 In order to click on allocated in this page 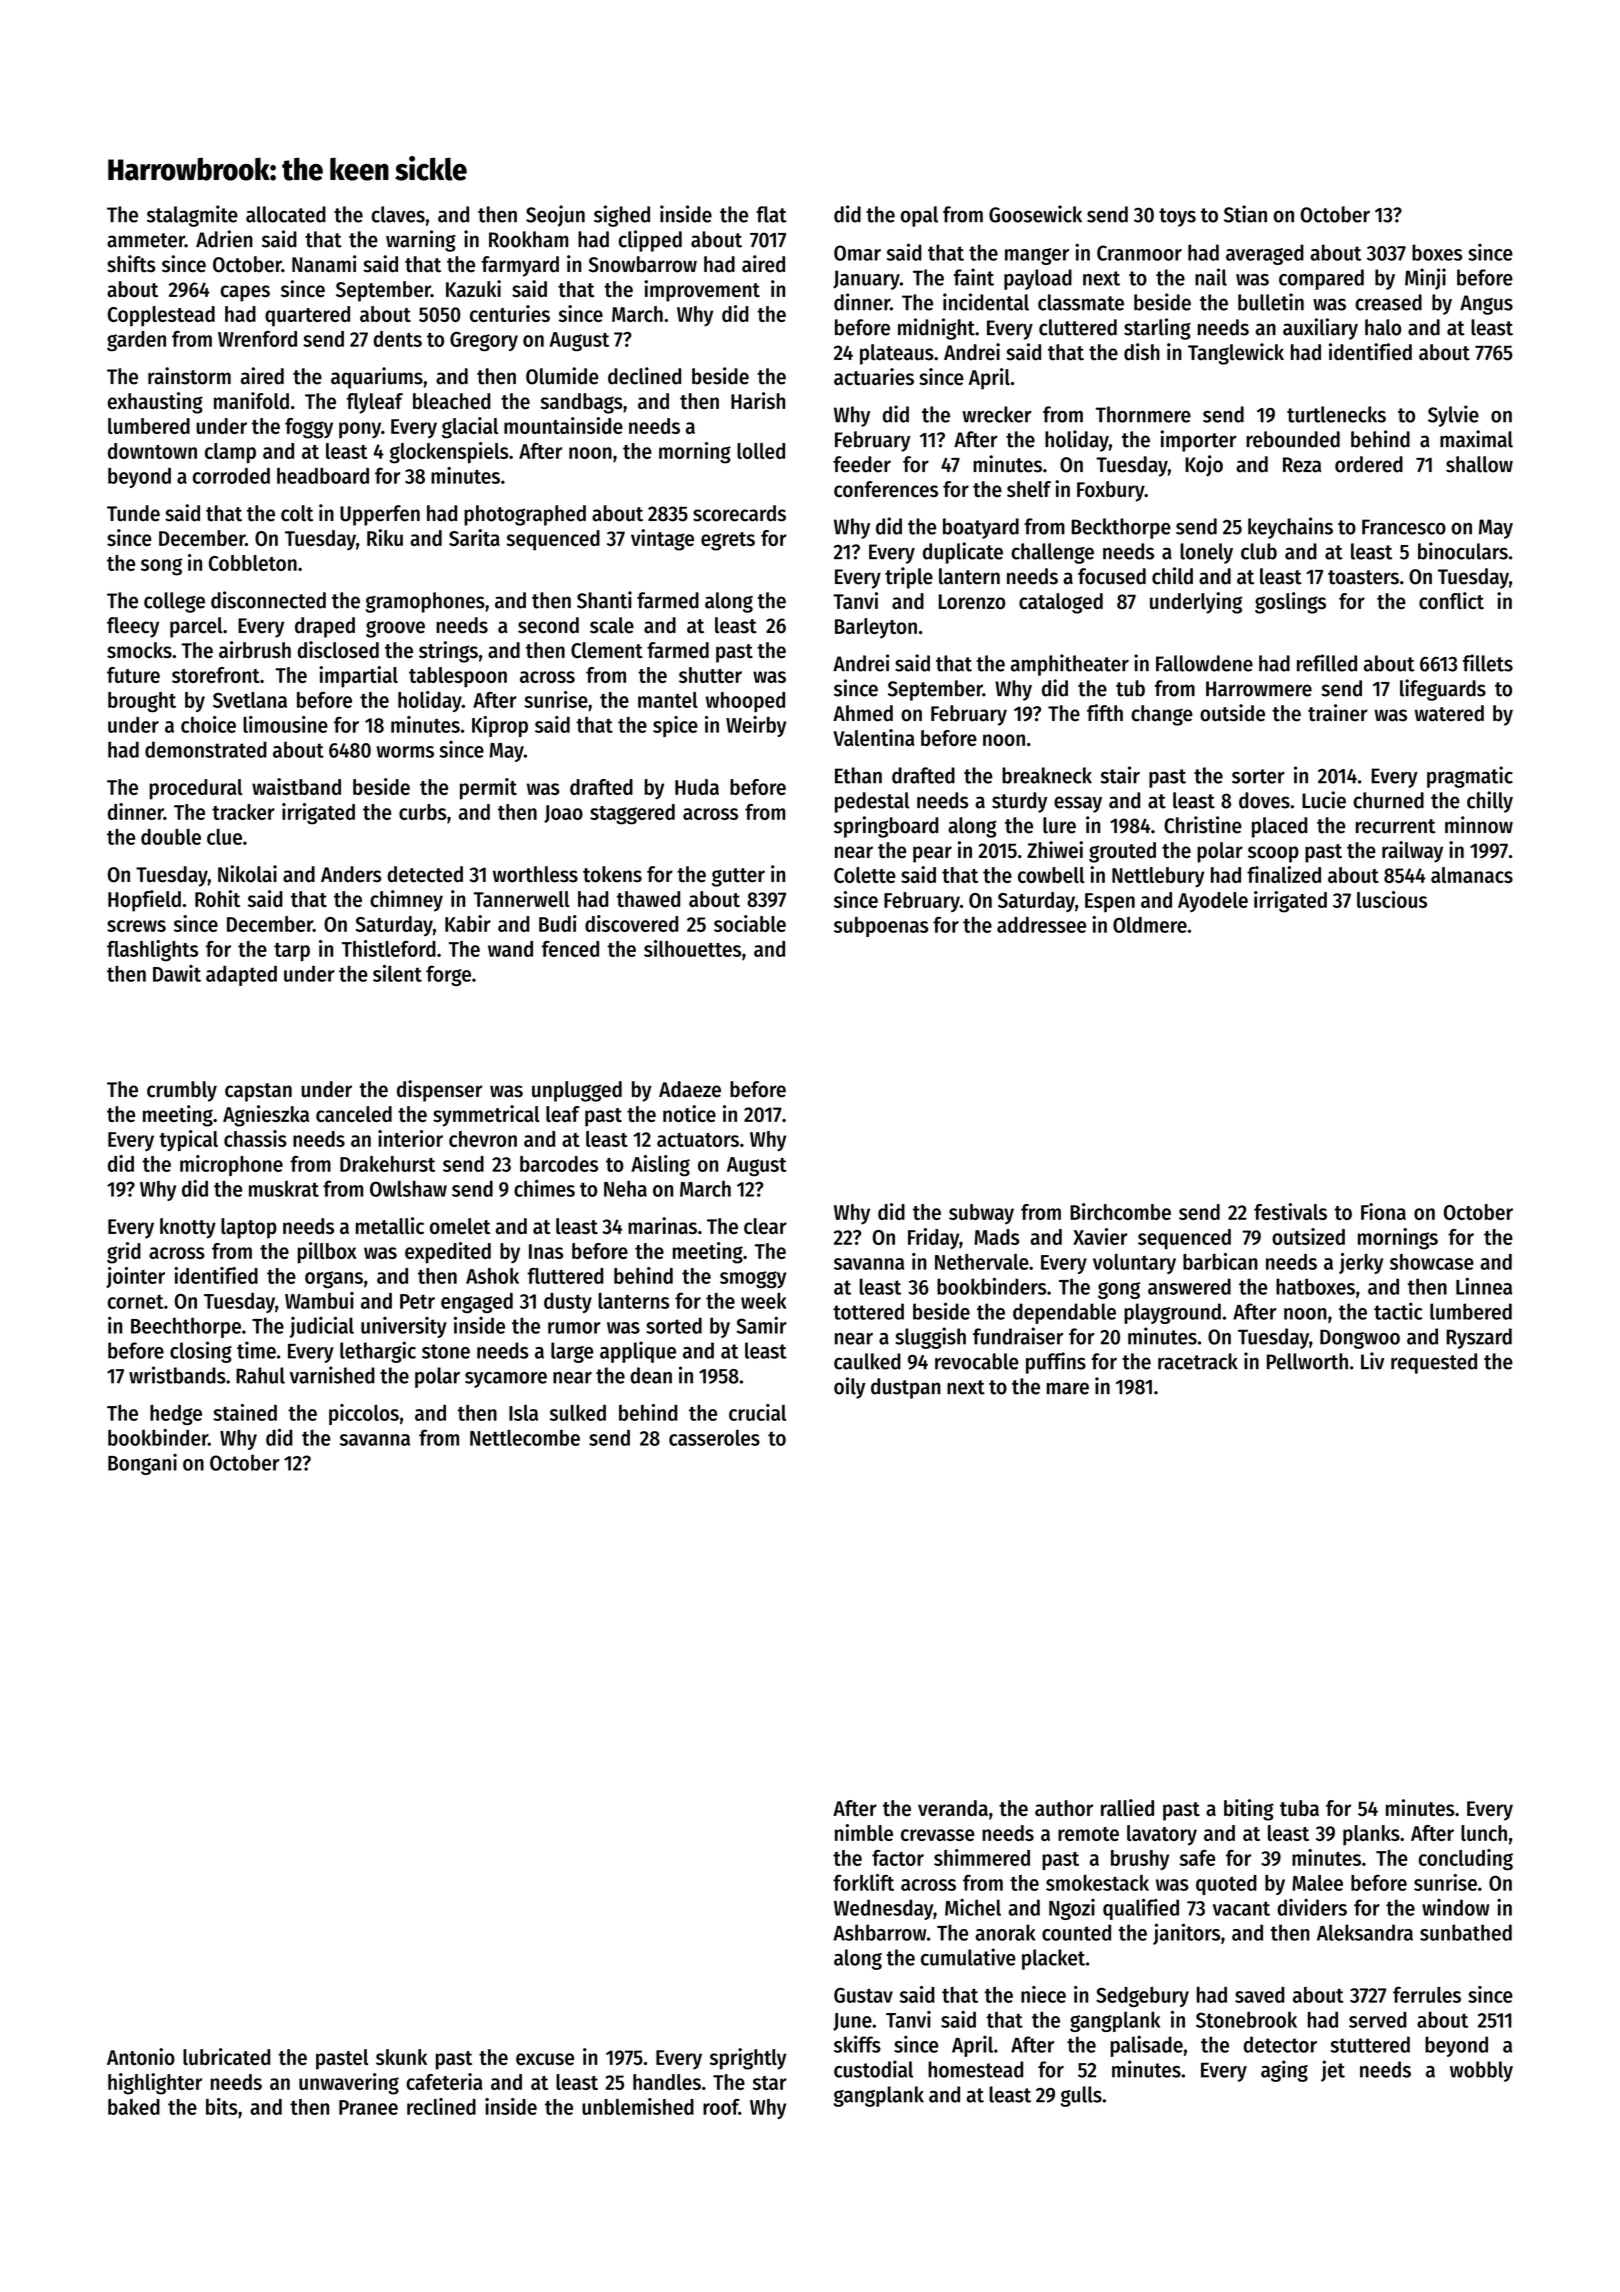, I will do `click(286, 214)`.
